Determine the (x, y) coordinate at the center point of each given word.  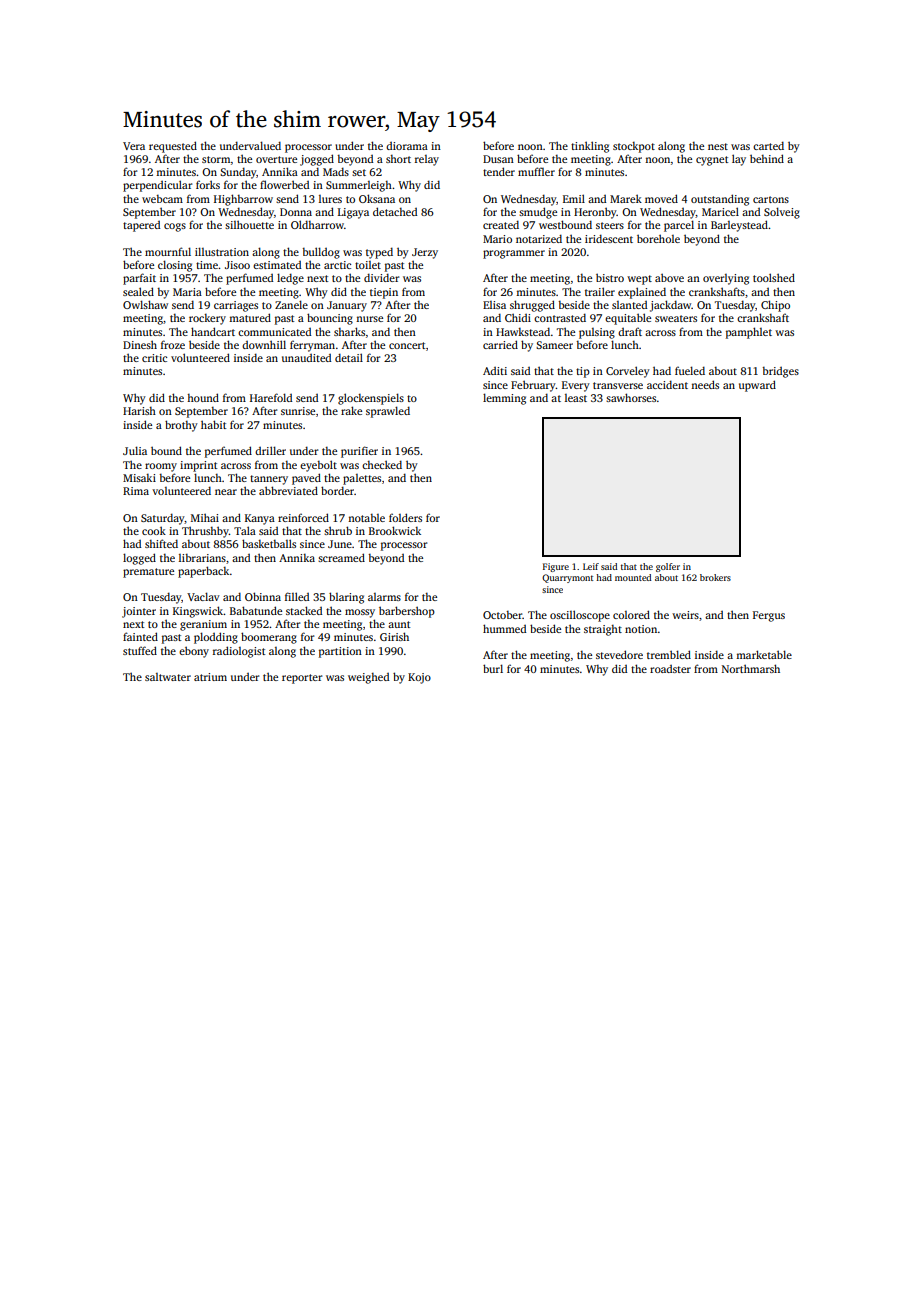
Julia (135, 450)
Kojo (419, 678)
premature (148, 573)
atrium (210, 677)
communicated (274, 332)
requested (173, 147)
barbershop (407, 612)
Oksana (377, 198)
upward (757, 386)
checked (382, 464)
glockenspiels (371, 399)
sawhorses (631, 397)
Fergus (769, 616)
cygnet (712, 161)
